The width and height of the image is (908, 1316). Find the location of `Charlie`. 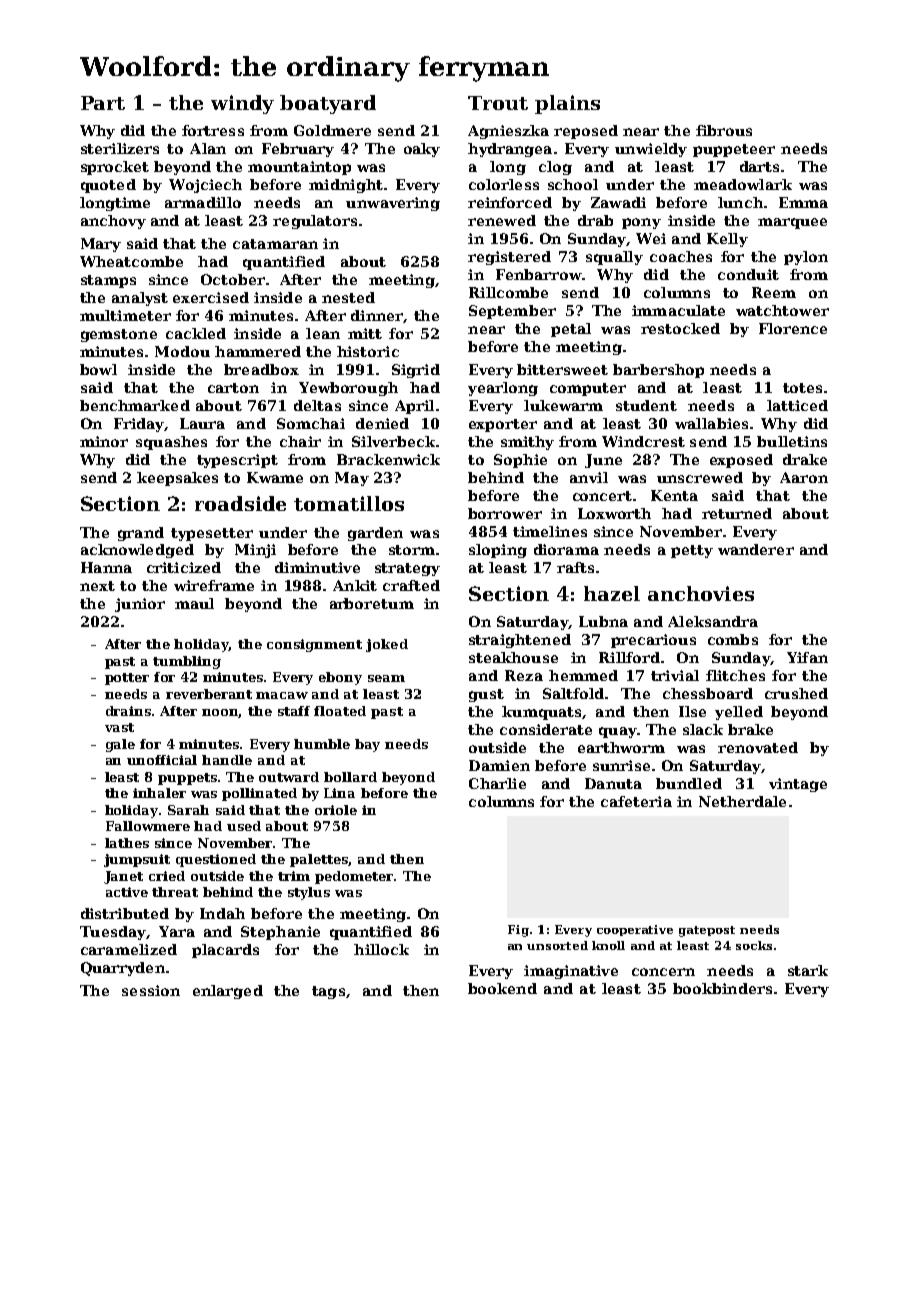

Charlie is located at coordinates (497, 783).
